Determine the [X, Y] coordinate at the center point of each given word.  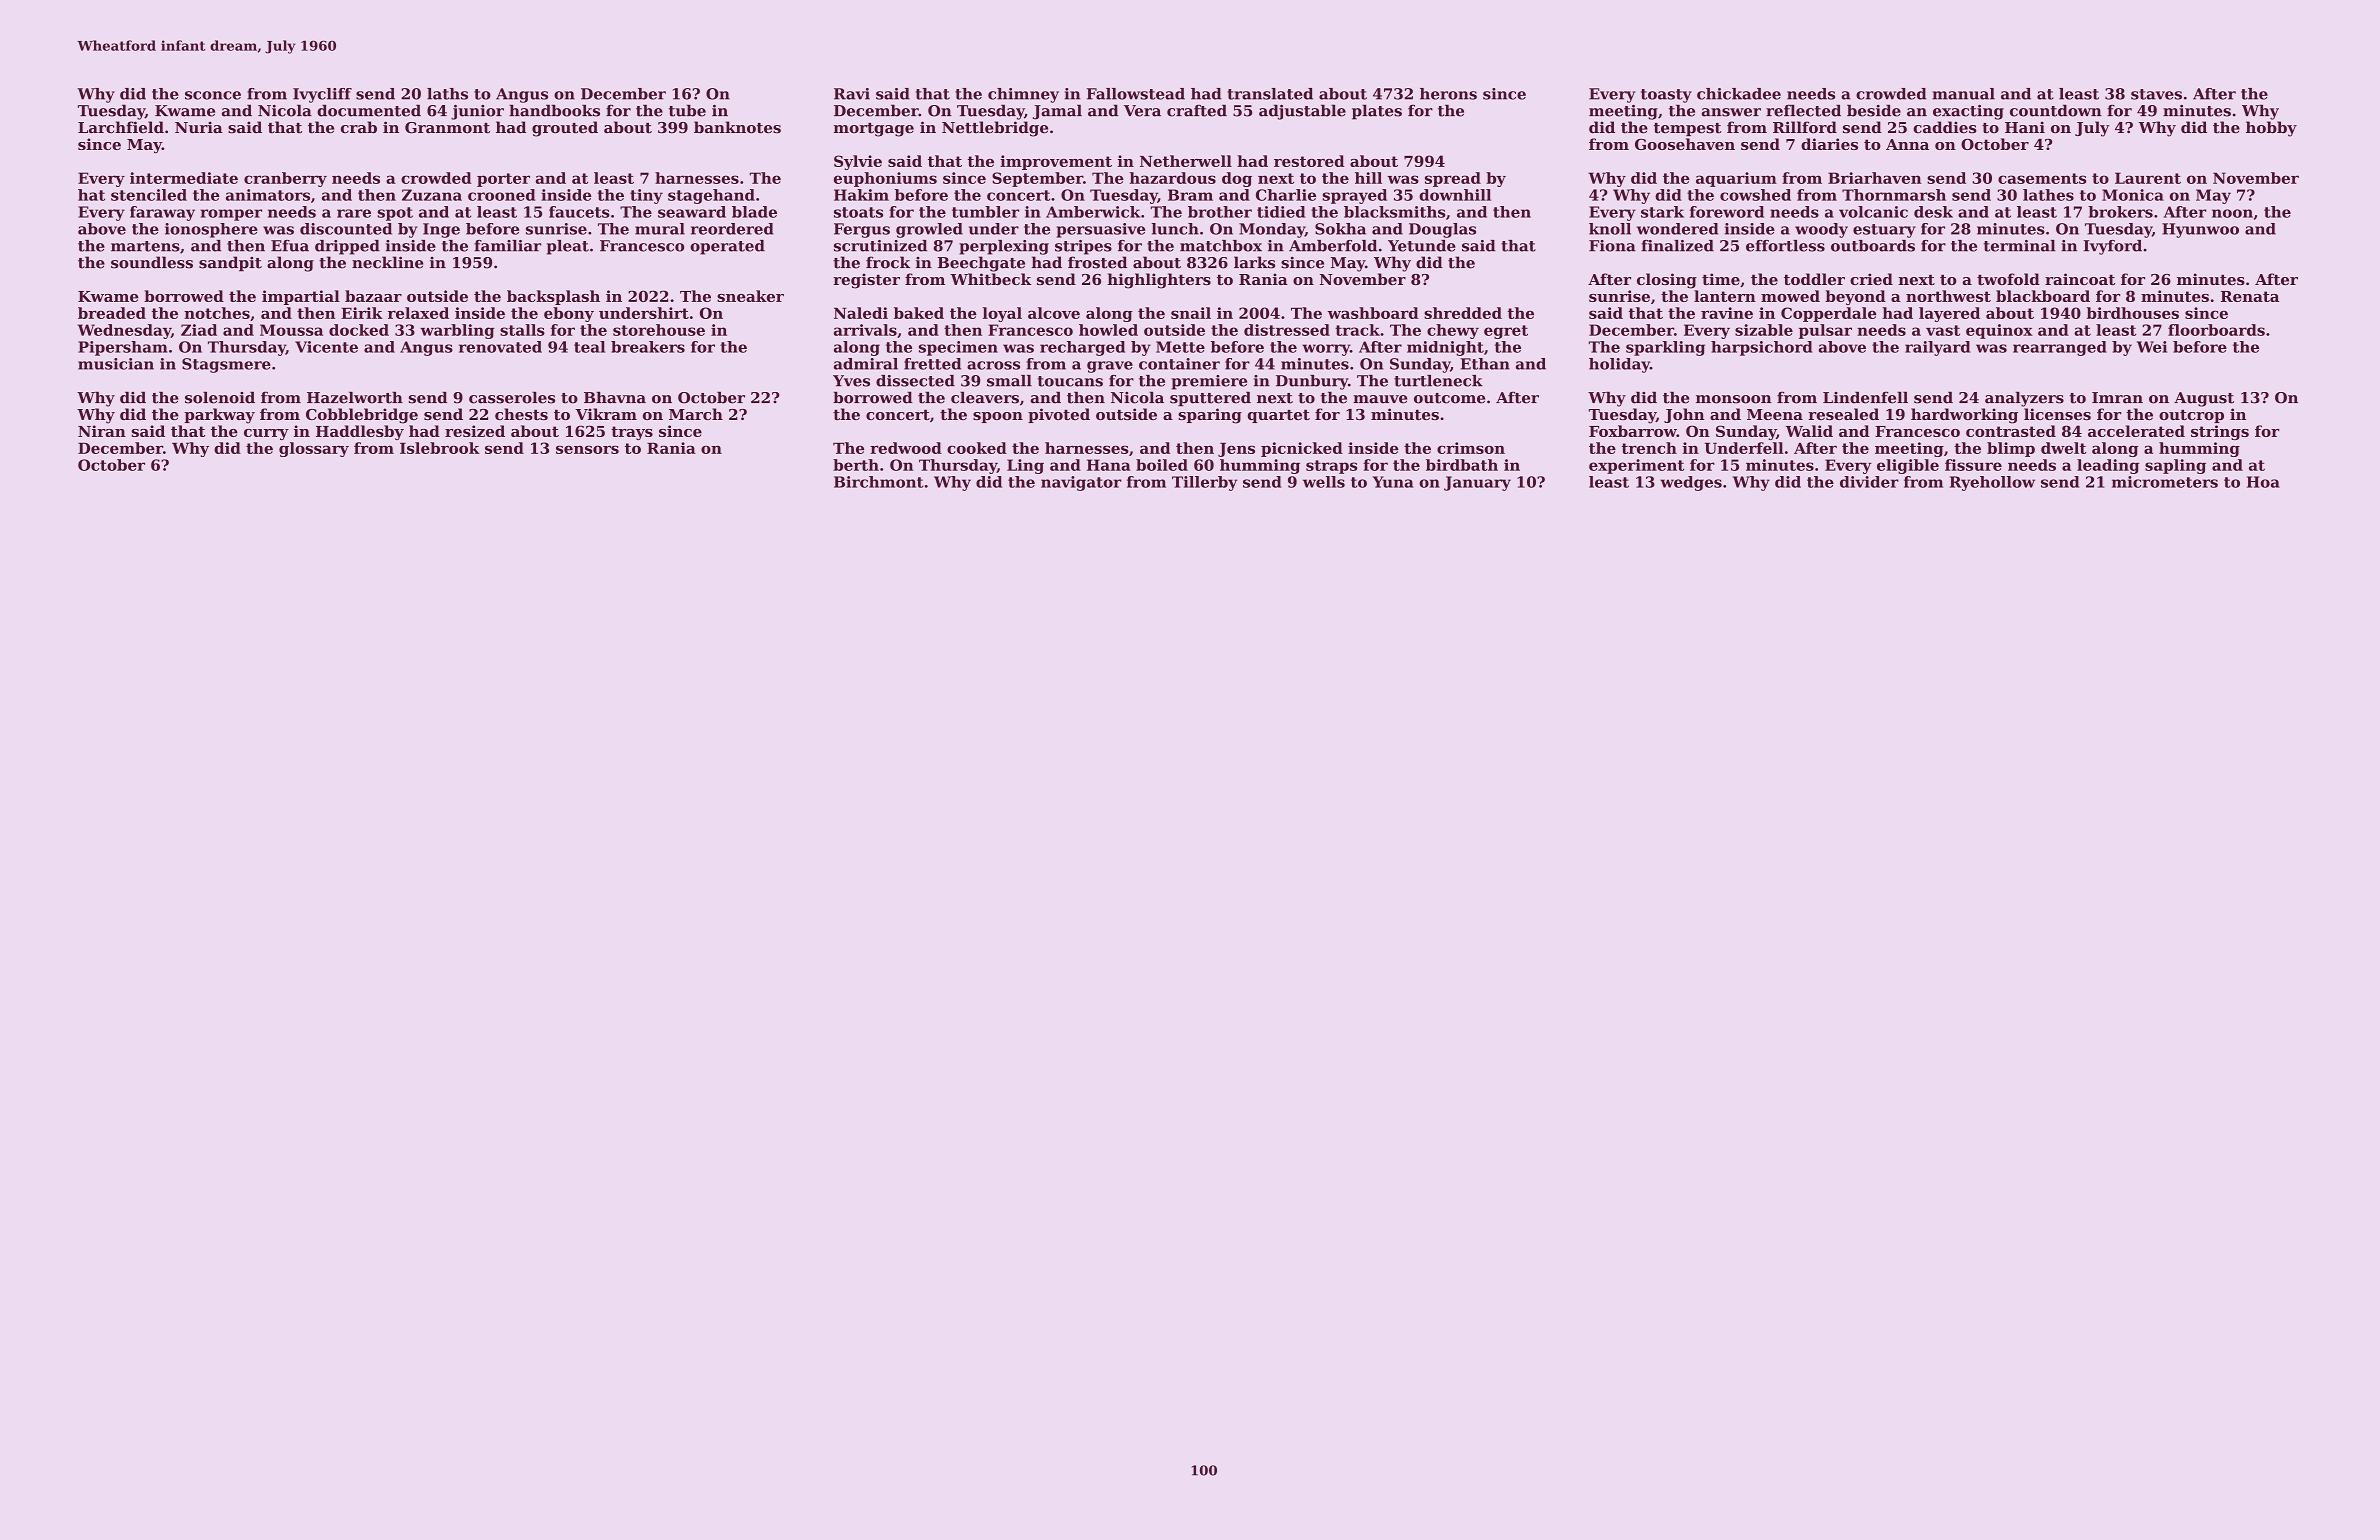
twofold [2008, 279]
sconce [213, 95]
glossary [314, 449]
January [1477, 483]
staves [2156, 94]
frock [888, 262]
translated [1270, 94]
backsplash [553, 297]
